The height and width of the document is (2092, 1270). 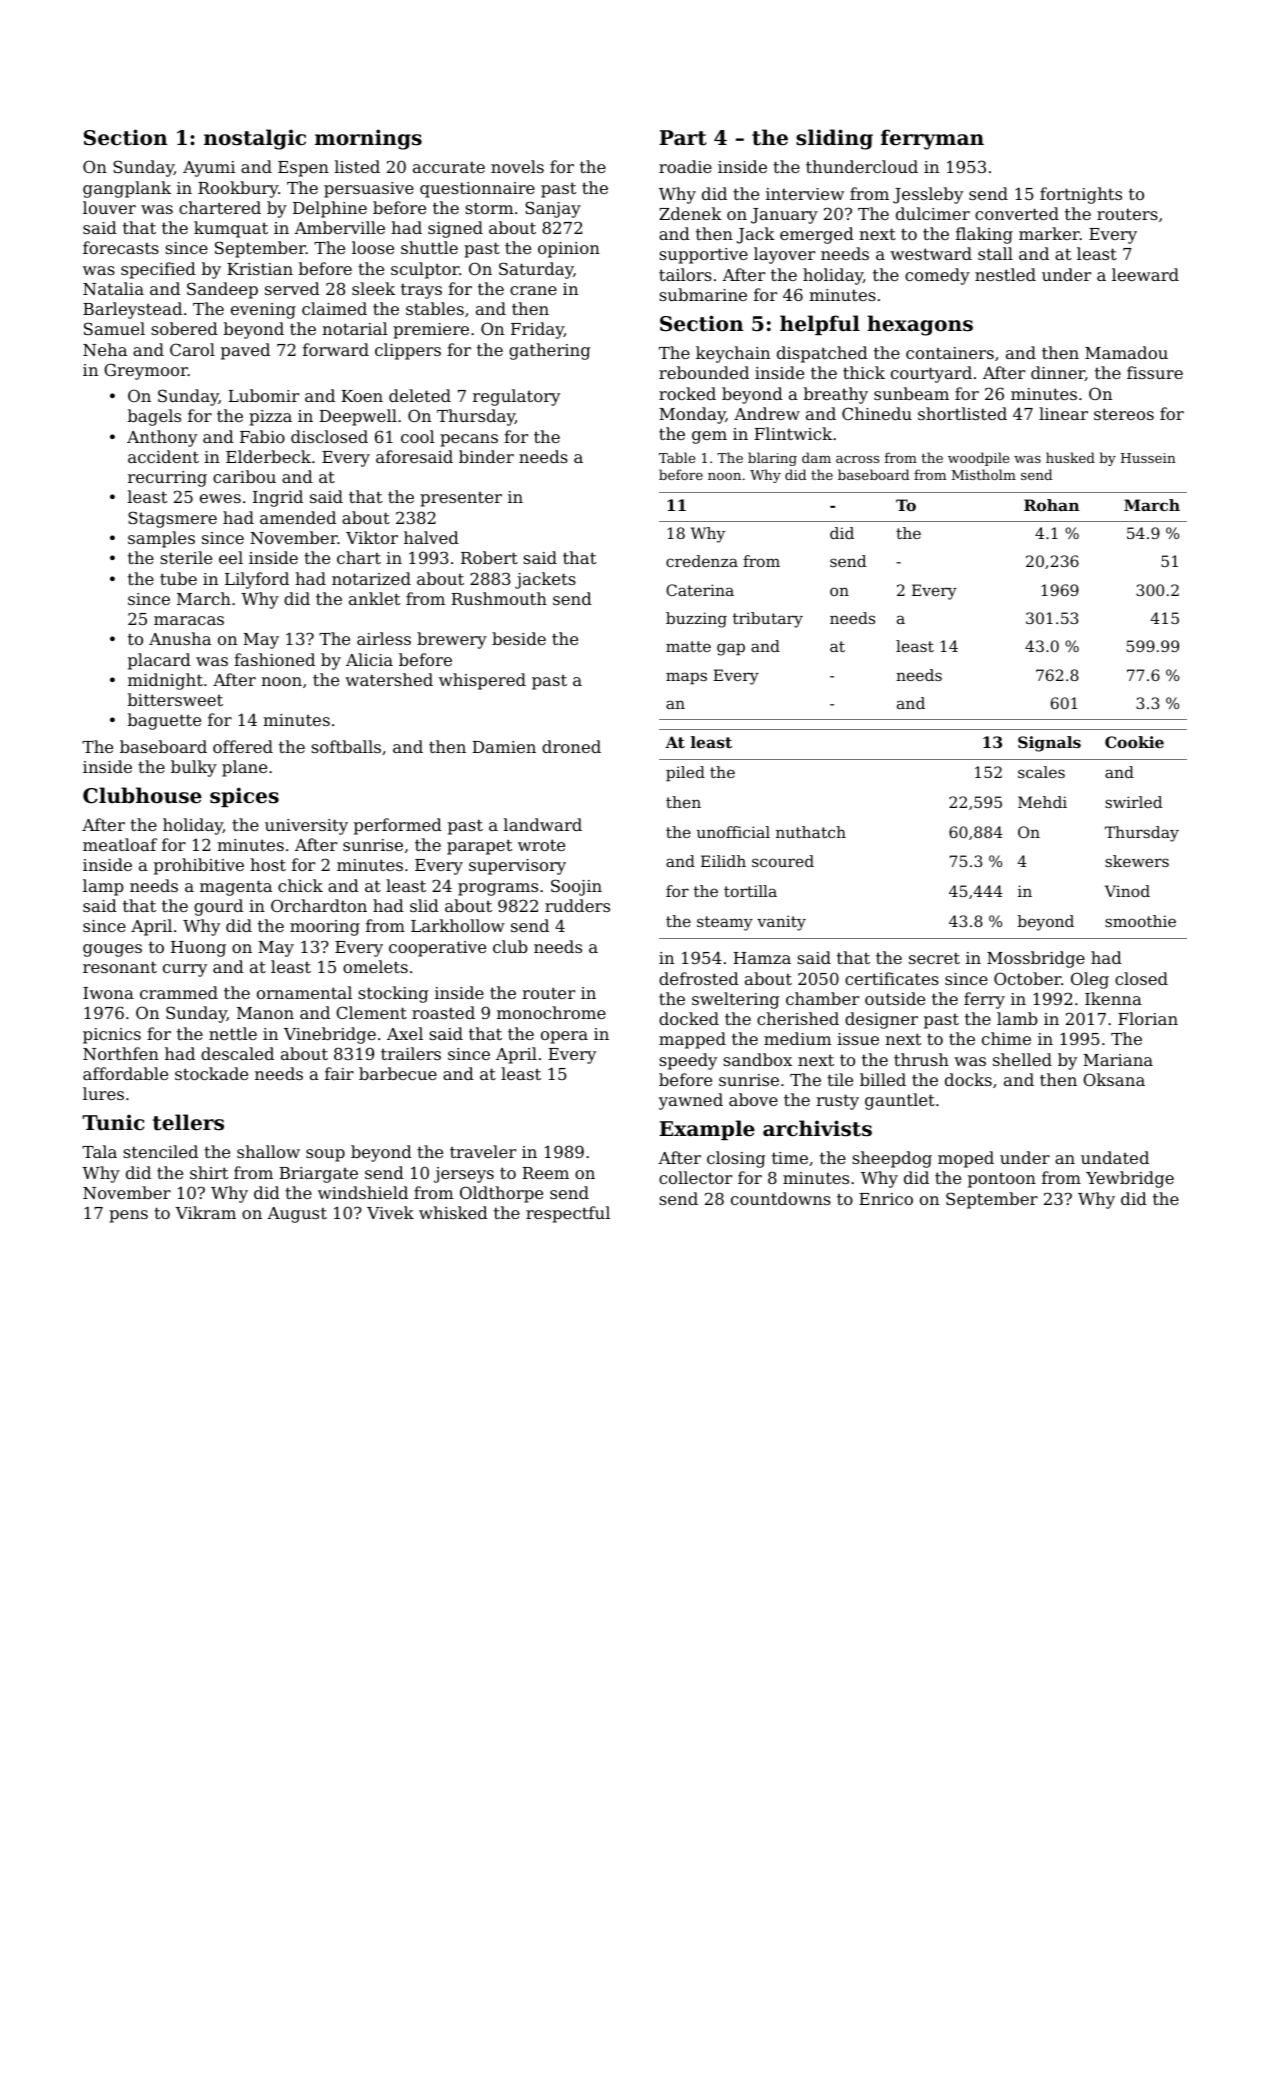 I want to click on Lubomir, so click(x=263, y=395).
